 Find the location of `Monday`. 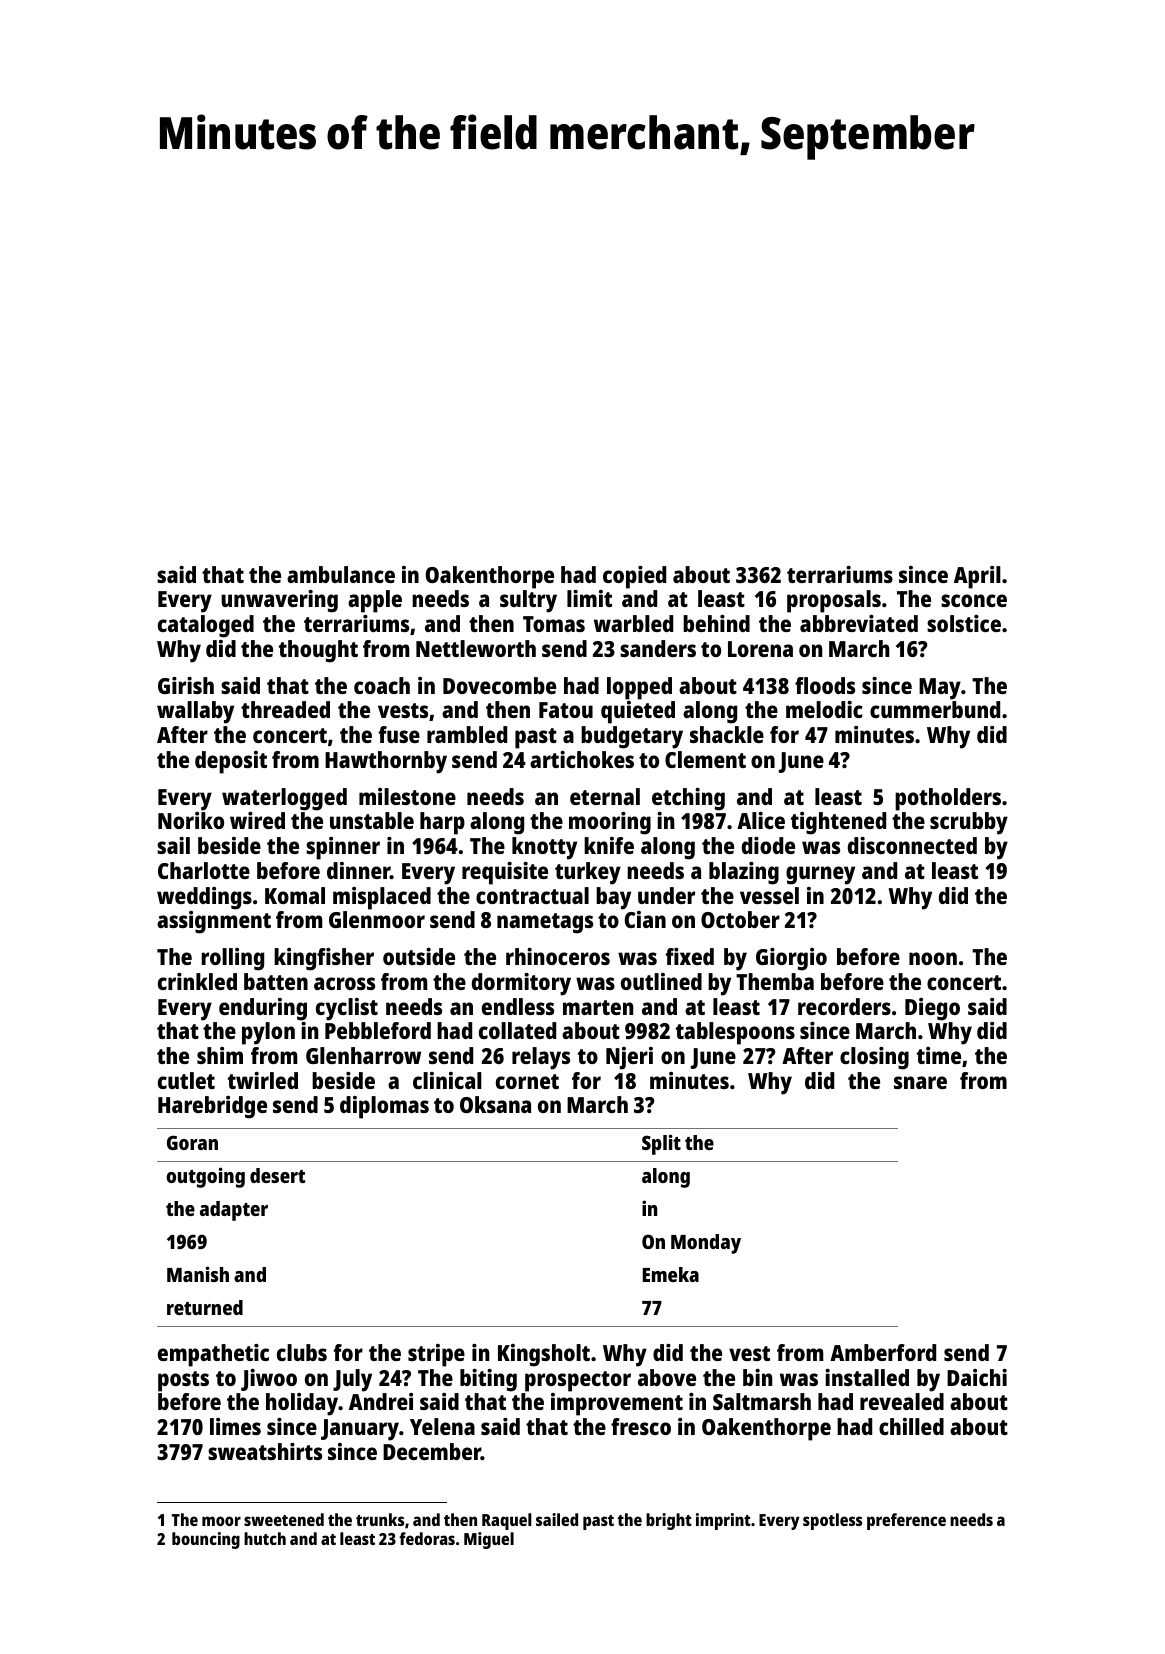

Monday is located at coordinates (706, 1244).
